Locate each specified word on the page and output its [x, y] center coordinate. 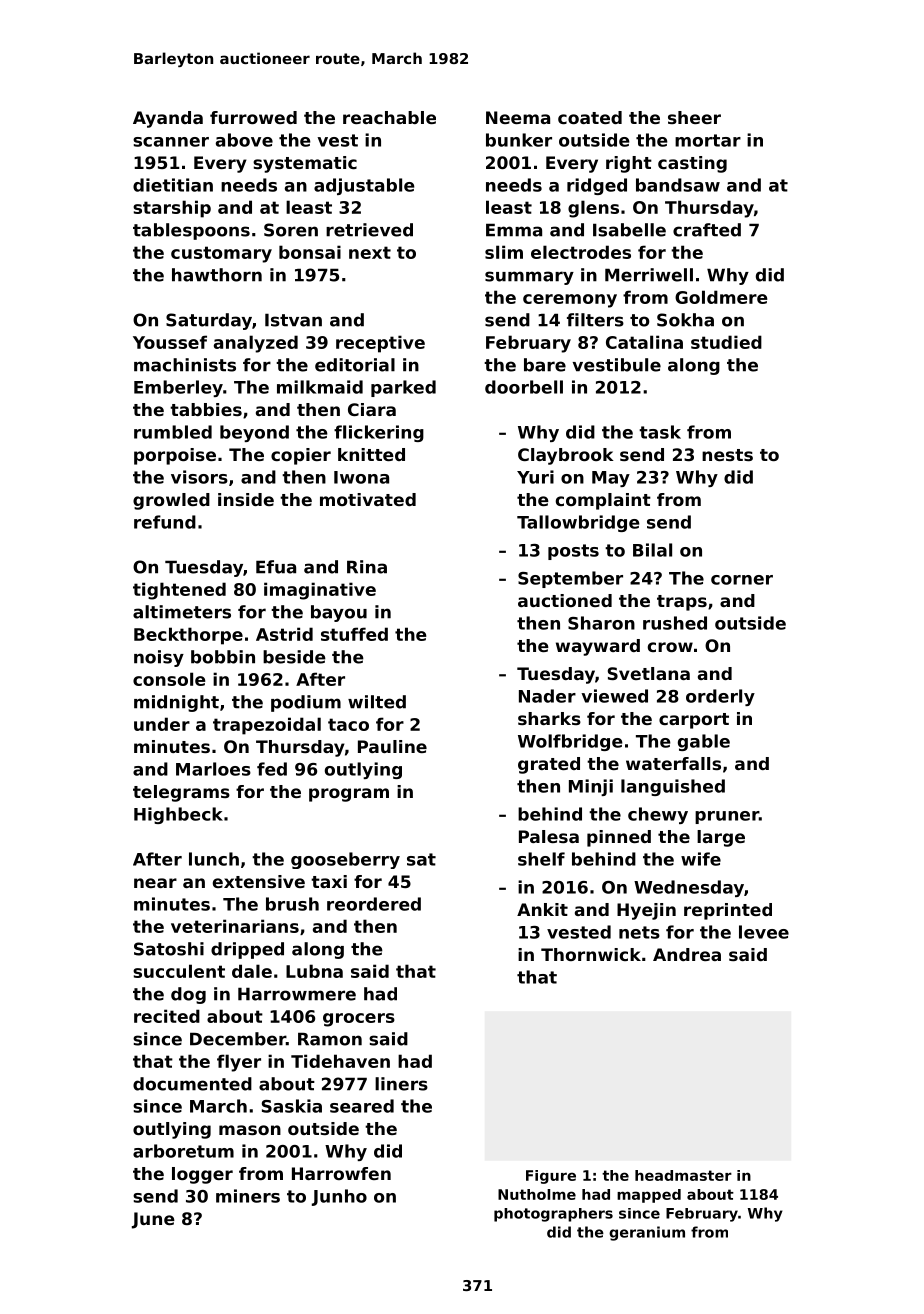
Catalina [644, 342]
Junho [339, 1197]
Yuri [535, 477]
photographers [553, 1215]
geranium [647, 1233]
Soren [291, 230]
